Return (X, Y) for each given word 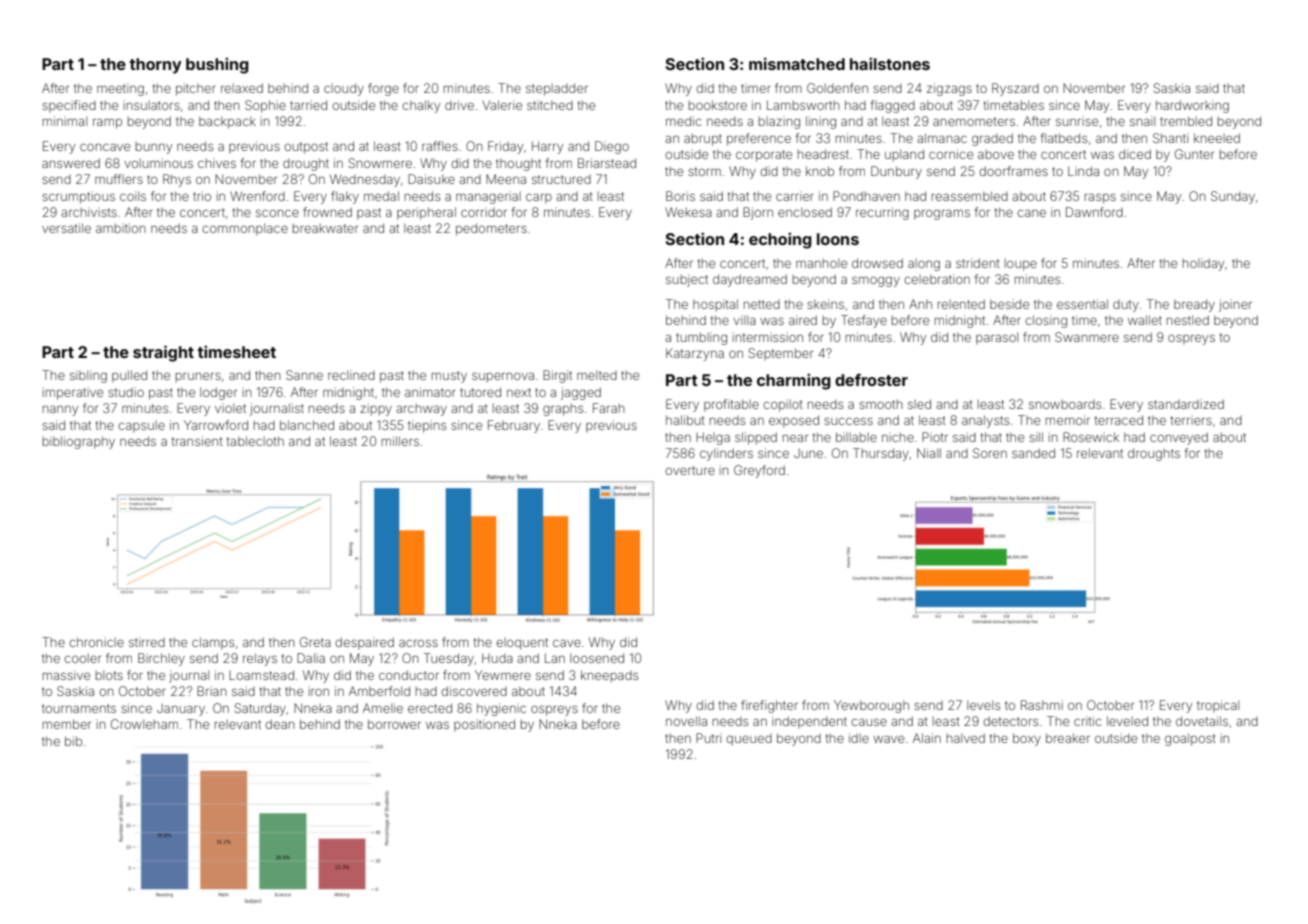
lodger (218, 393)
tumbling (701, 338)
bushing (217, 65)
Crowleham (144, 724)
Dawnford (1094, 212)
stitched (550, 105)
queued (749, 740)
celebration (937, 279)
